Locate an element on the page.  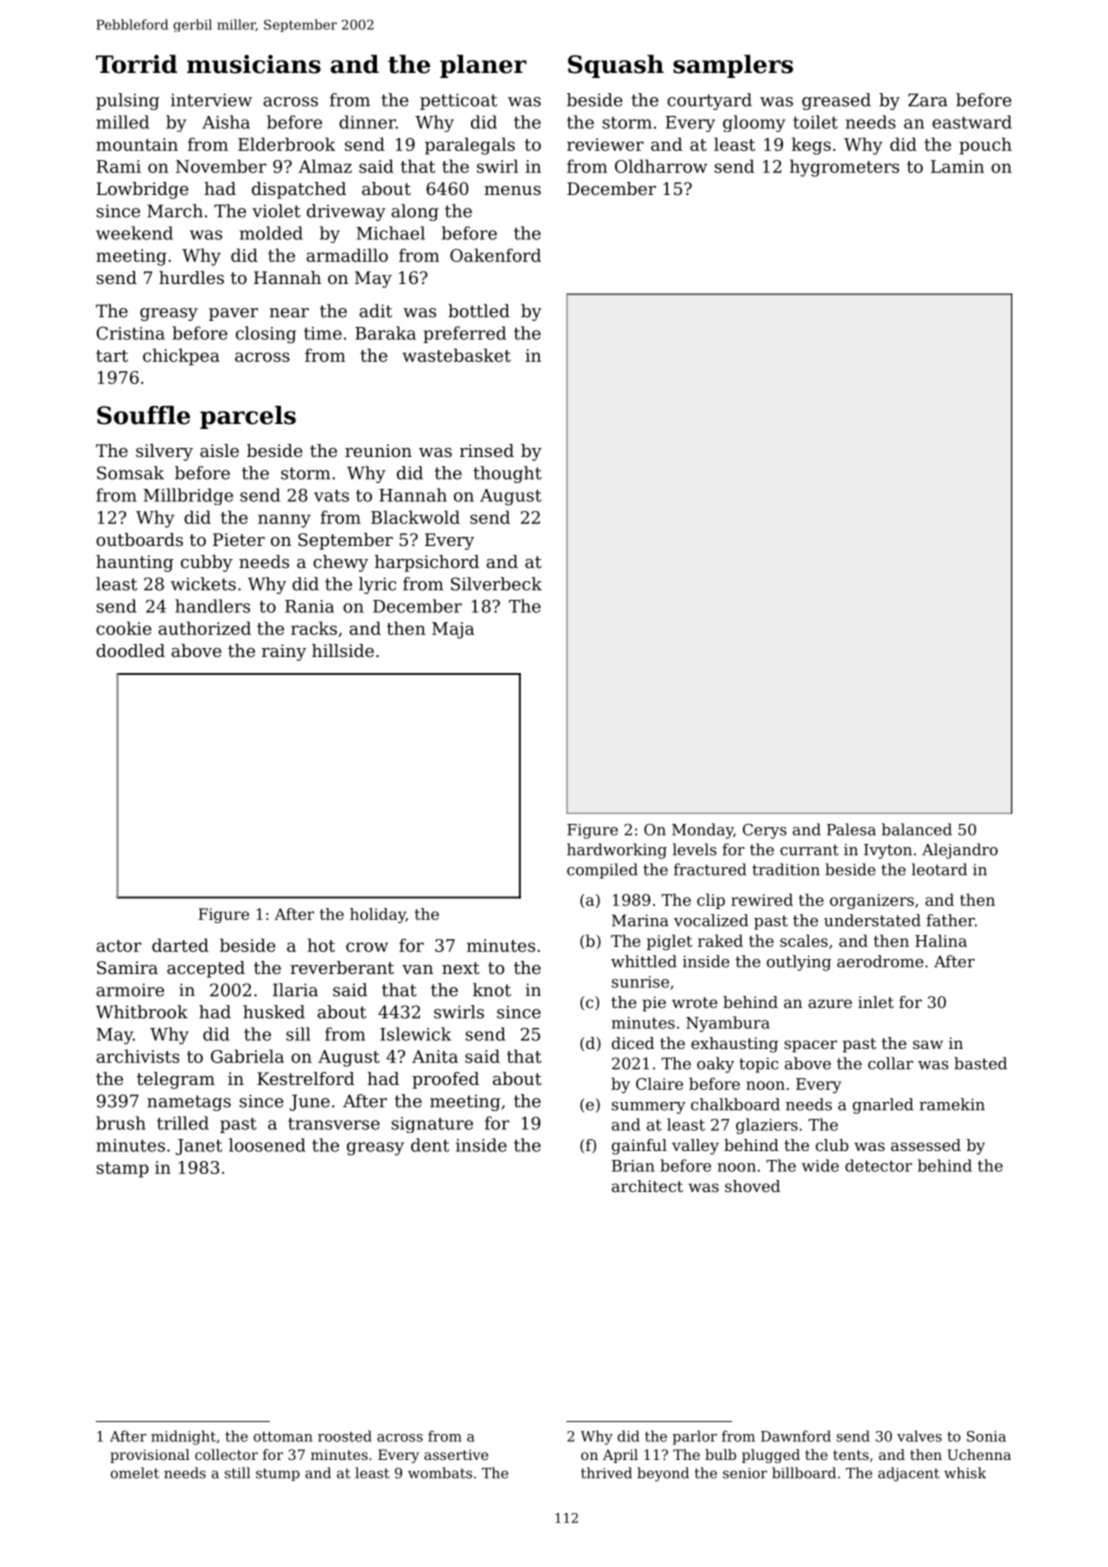
hardworking is located at coordinates (617, 851).
